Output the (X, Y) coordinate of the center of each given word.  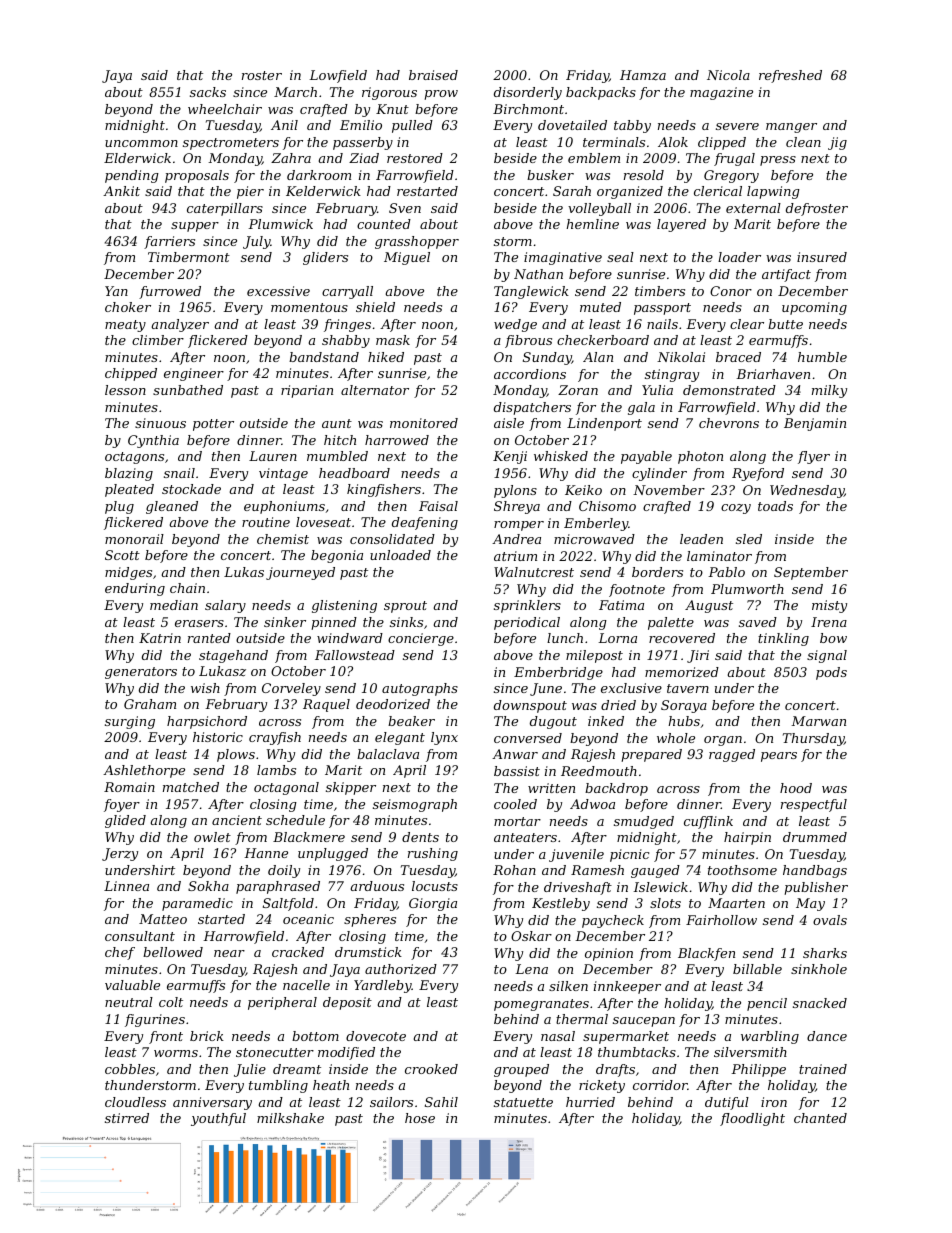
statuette (523, 1102)
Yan (116, 291)
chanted (820, 1118)
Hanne (266, 853)
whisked (561, 456)
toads (775, 506)
